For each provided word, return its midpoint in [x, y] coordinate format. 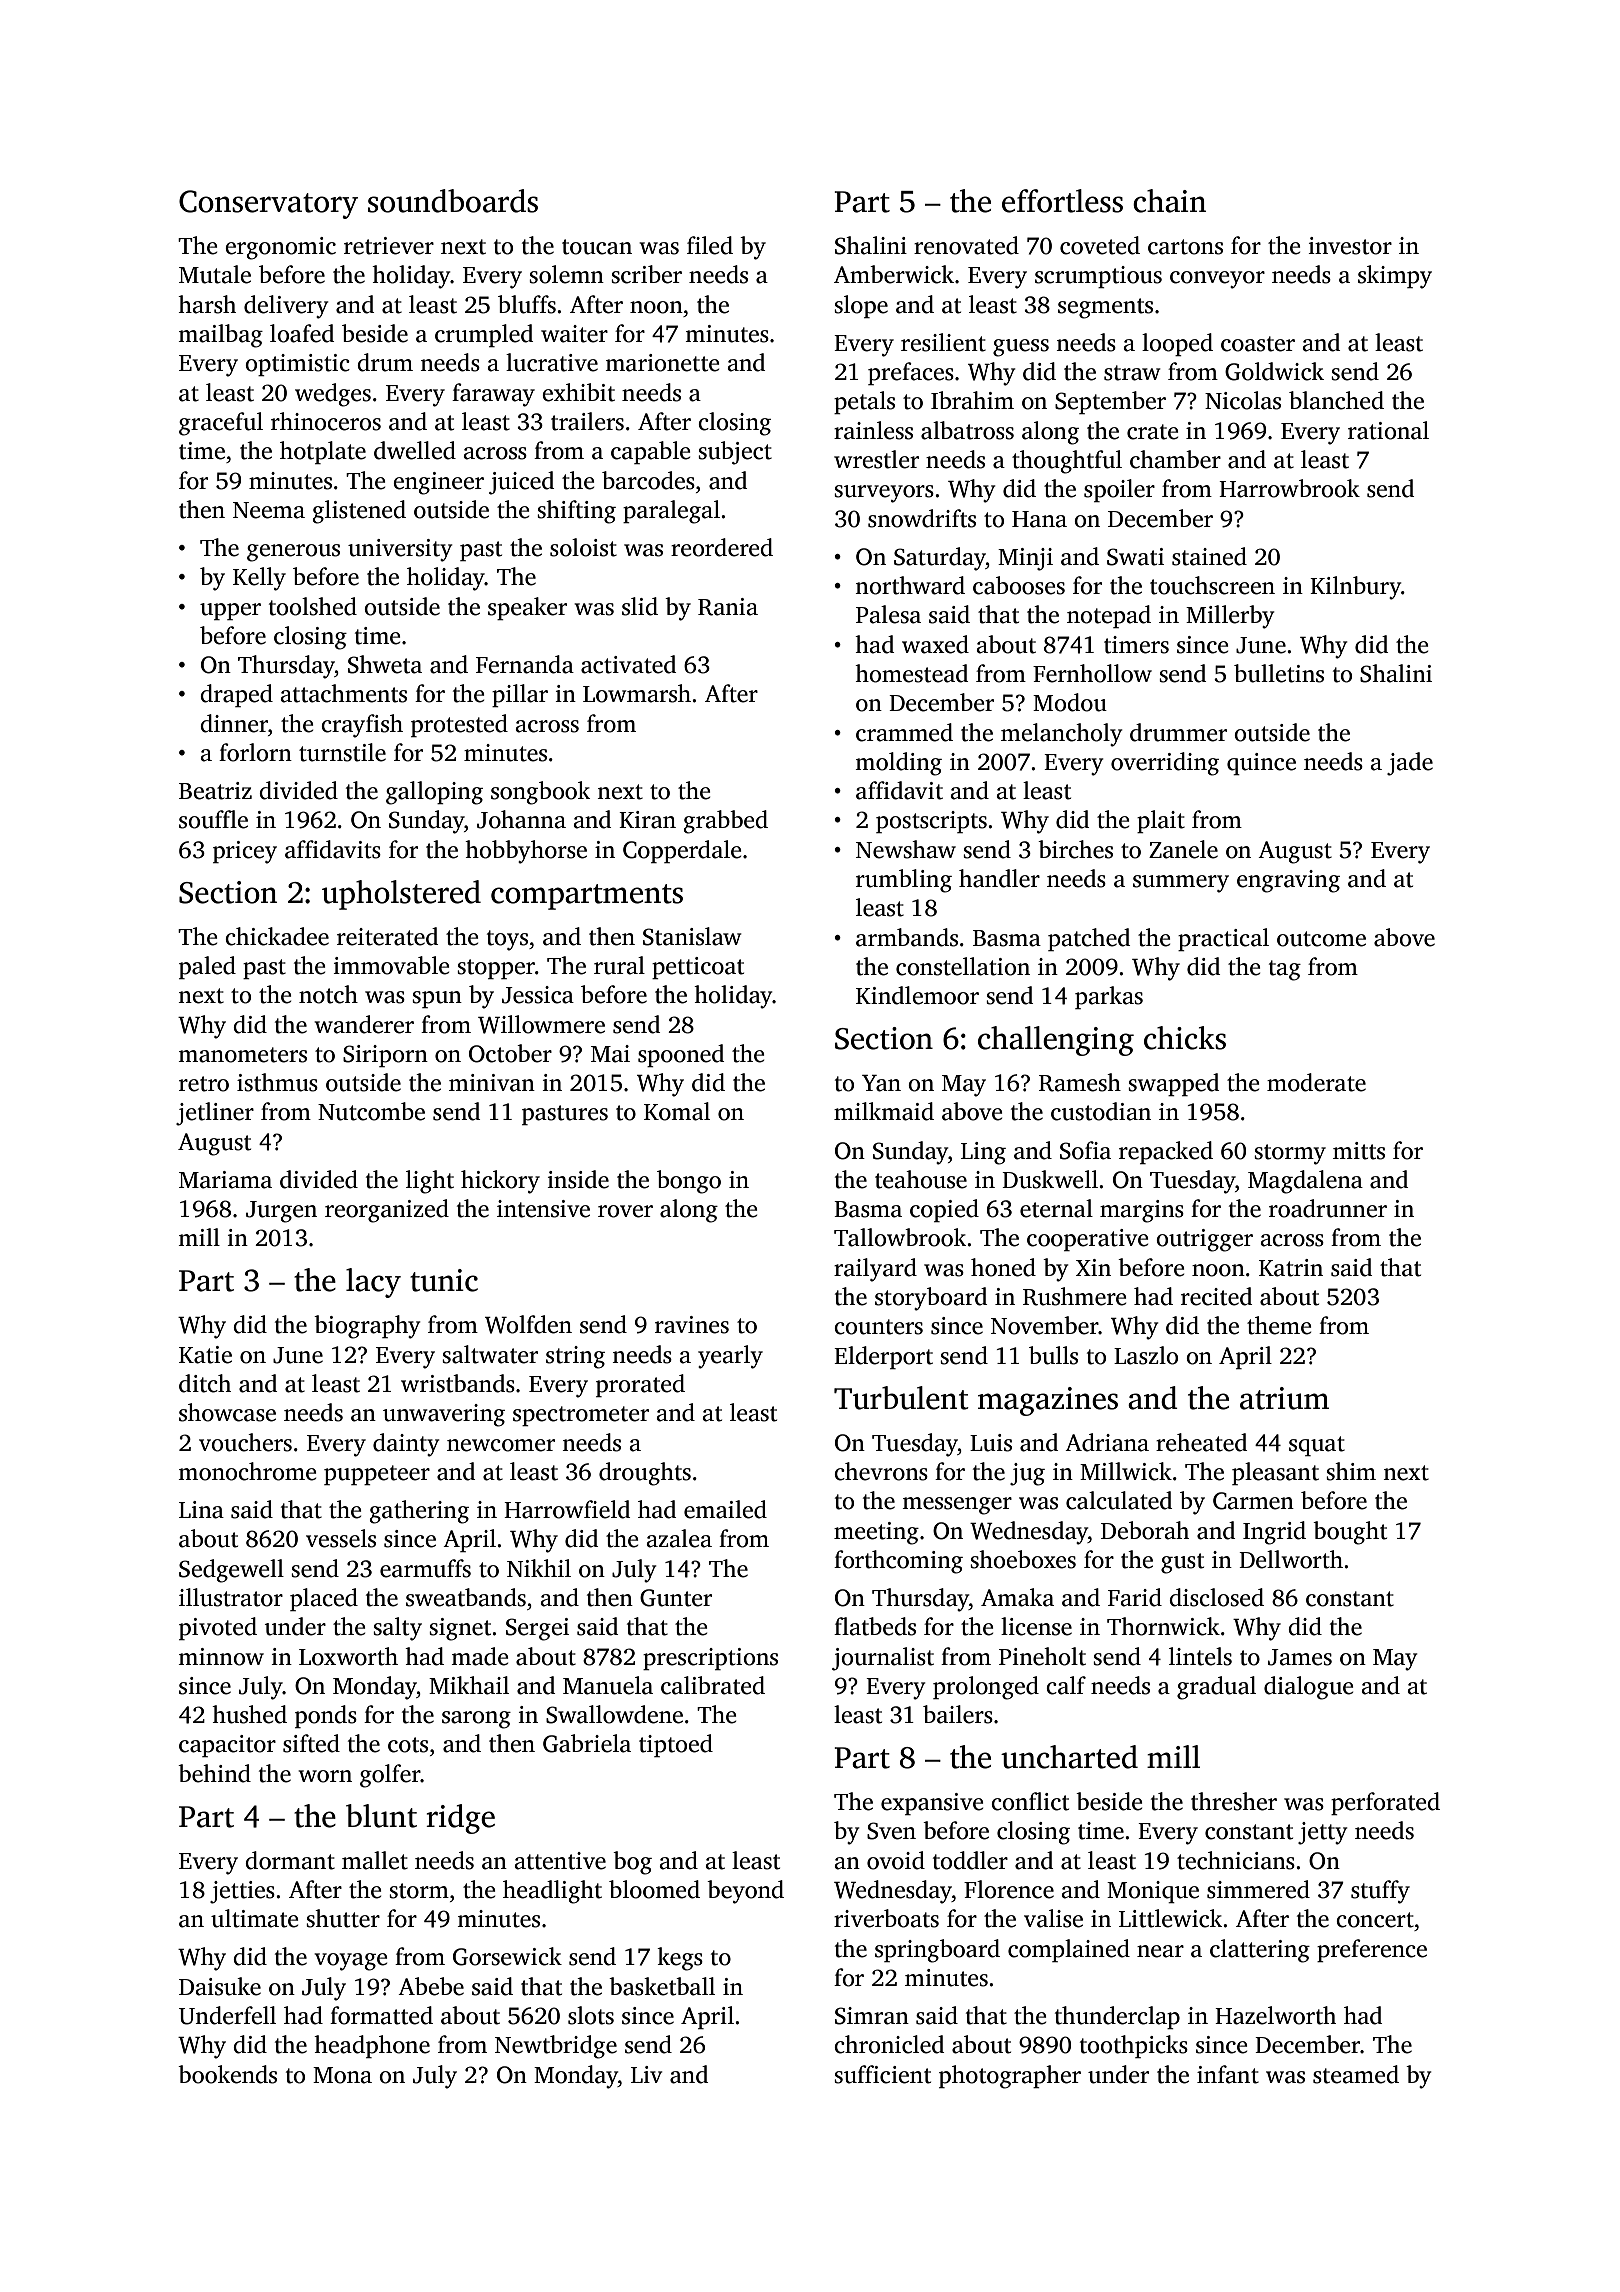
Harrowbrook [1289, 488]
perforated [1385, 1803]
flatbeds [875, 1626]
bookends [227, 2074]
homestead [911, 673]
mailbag [220, 336]
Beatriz [215, 791]
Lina [201, 1510]
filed [710, 245]
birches [1075, 849]
